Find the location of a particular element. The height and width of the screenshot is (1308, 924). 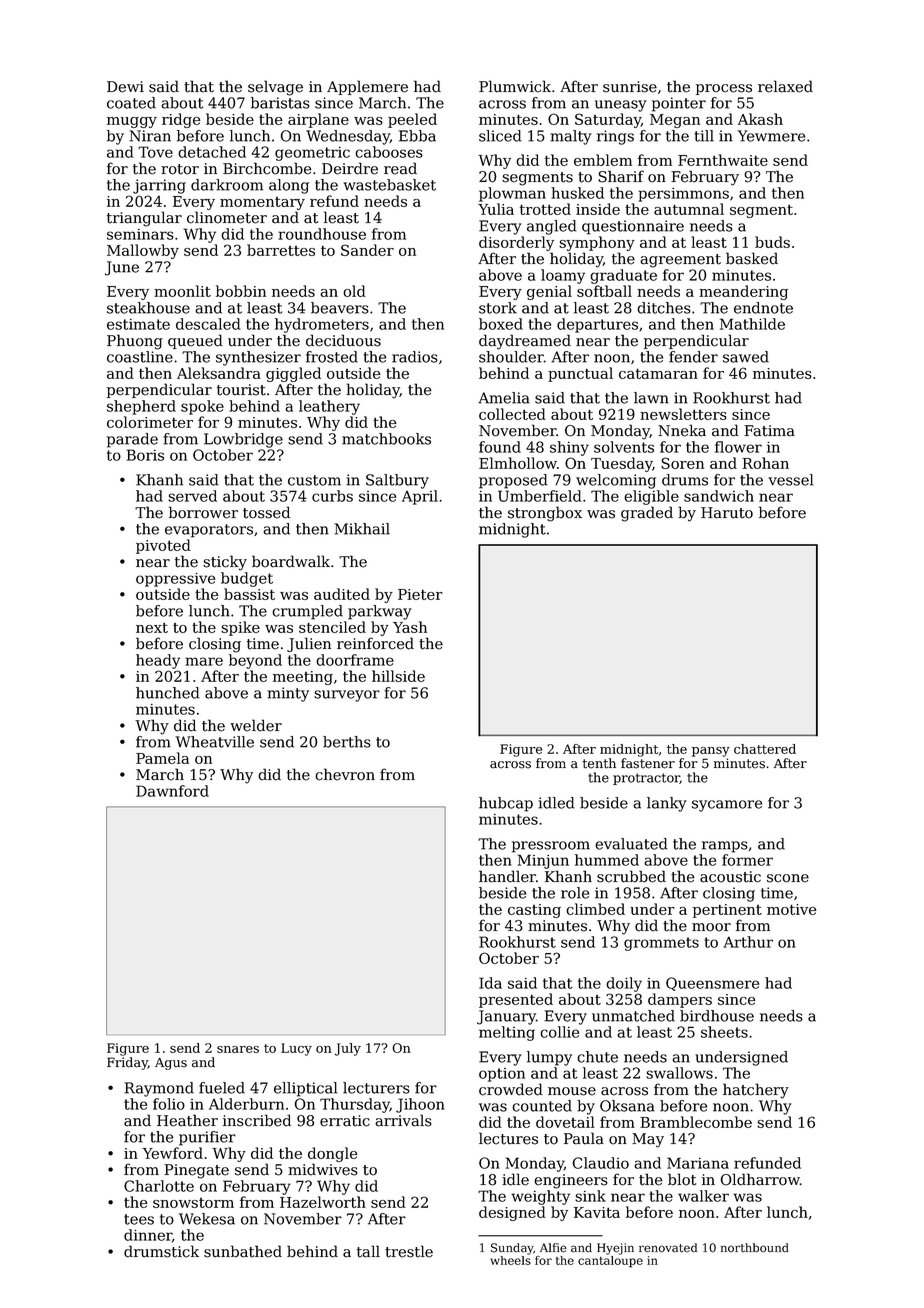

Dewi is located at coordinates (125, 87).
